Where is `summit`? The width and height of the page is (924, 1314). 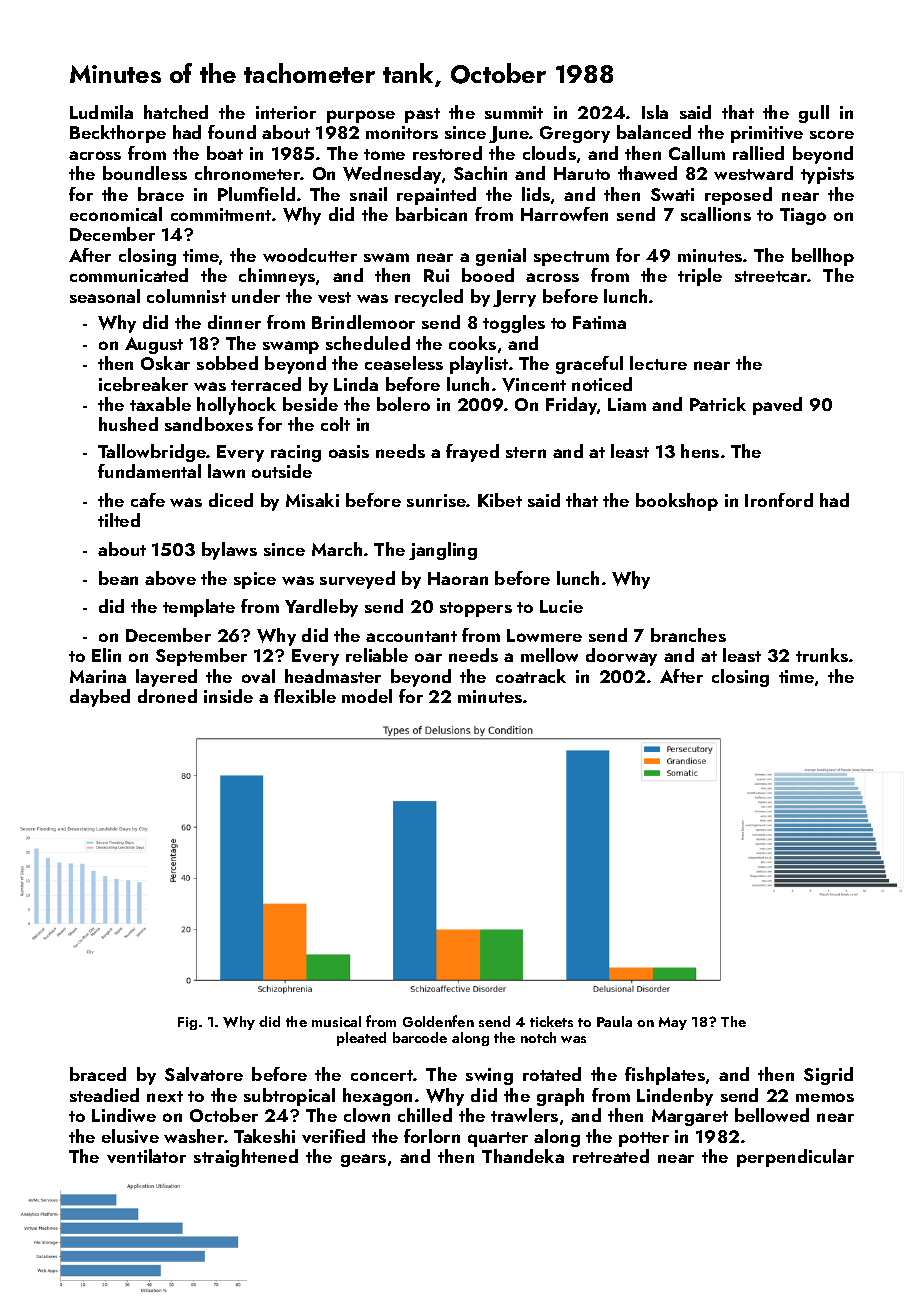 summit is located at coordinates (514, 112).
